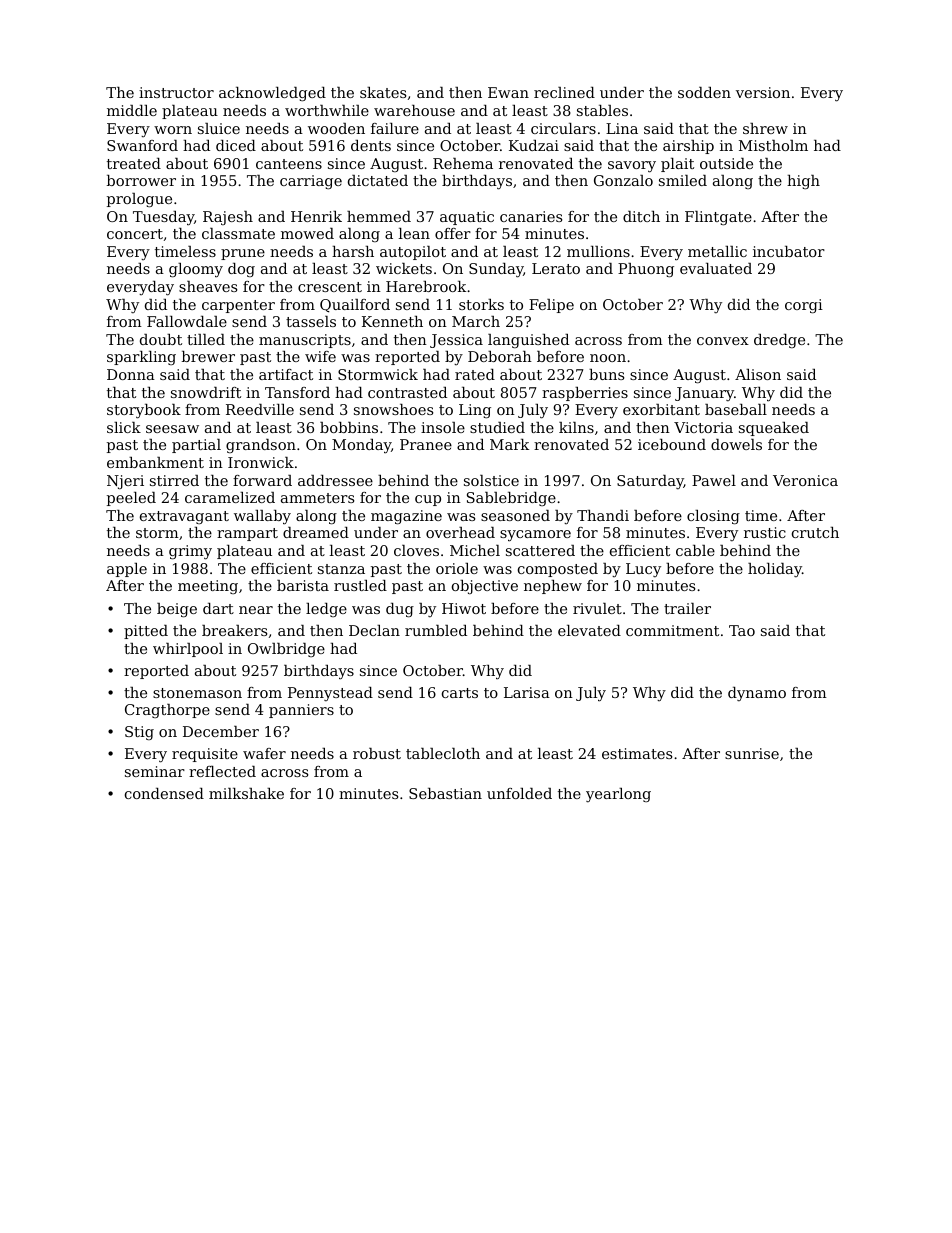 Image resolution: width=952 pixels, height=1233 pixels. What do you see at coordinates (206, 392) in the screenshot?
I see `snowdrift` at bounding box center [206, 392].
